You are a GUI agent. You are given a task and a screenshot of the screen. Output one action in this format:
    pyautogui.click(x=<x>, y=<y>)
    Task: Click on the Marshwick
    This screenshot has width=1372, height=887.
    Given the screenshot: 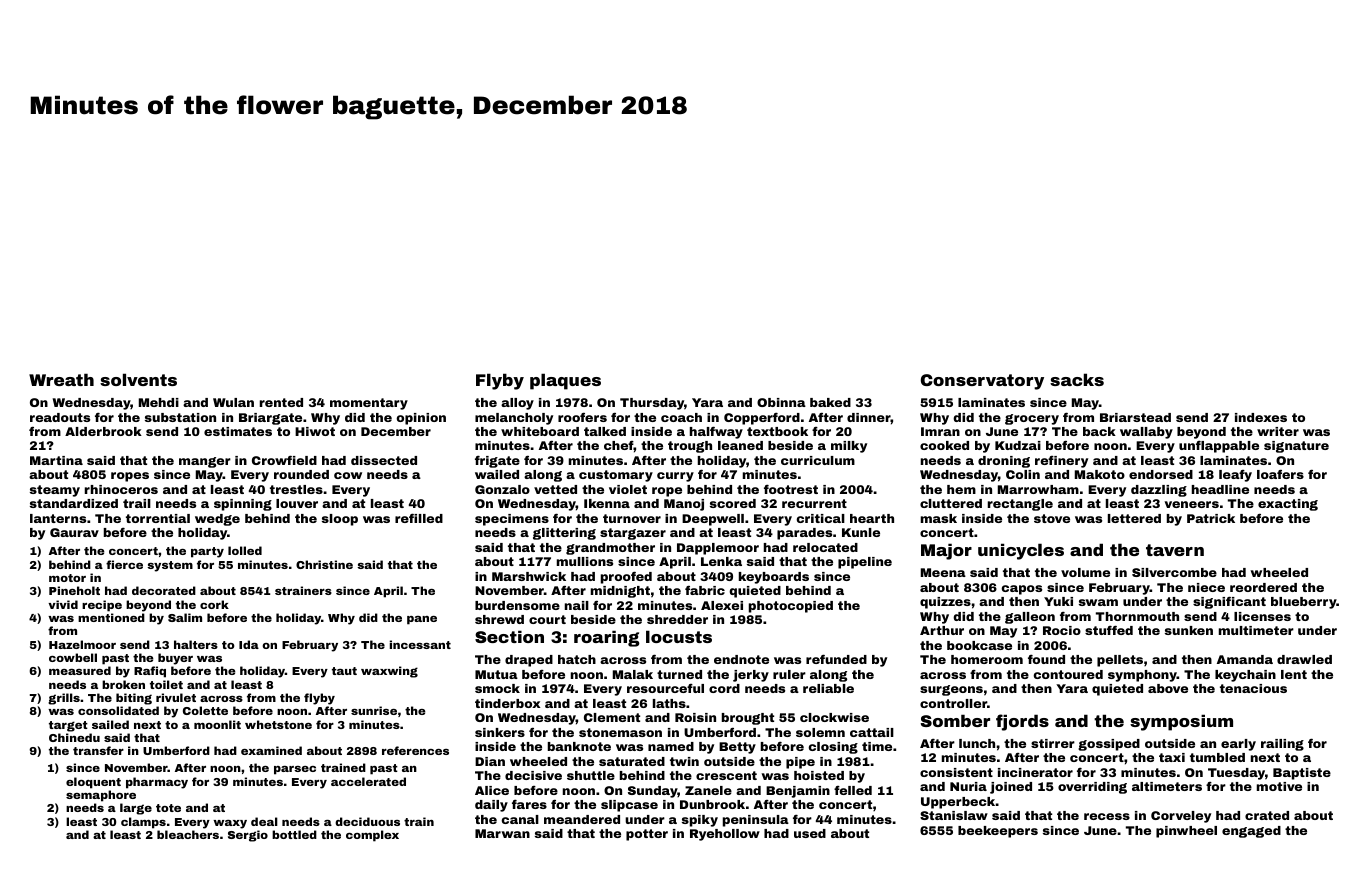 What is the action you would take?
    pyautogui.click(x=529, y=576)
